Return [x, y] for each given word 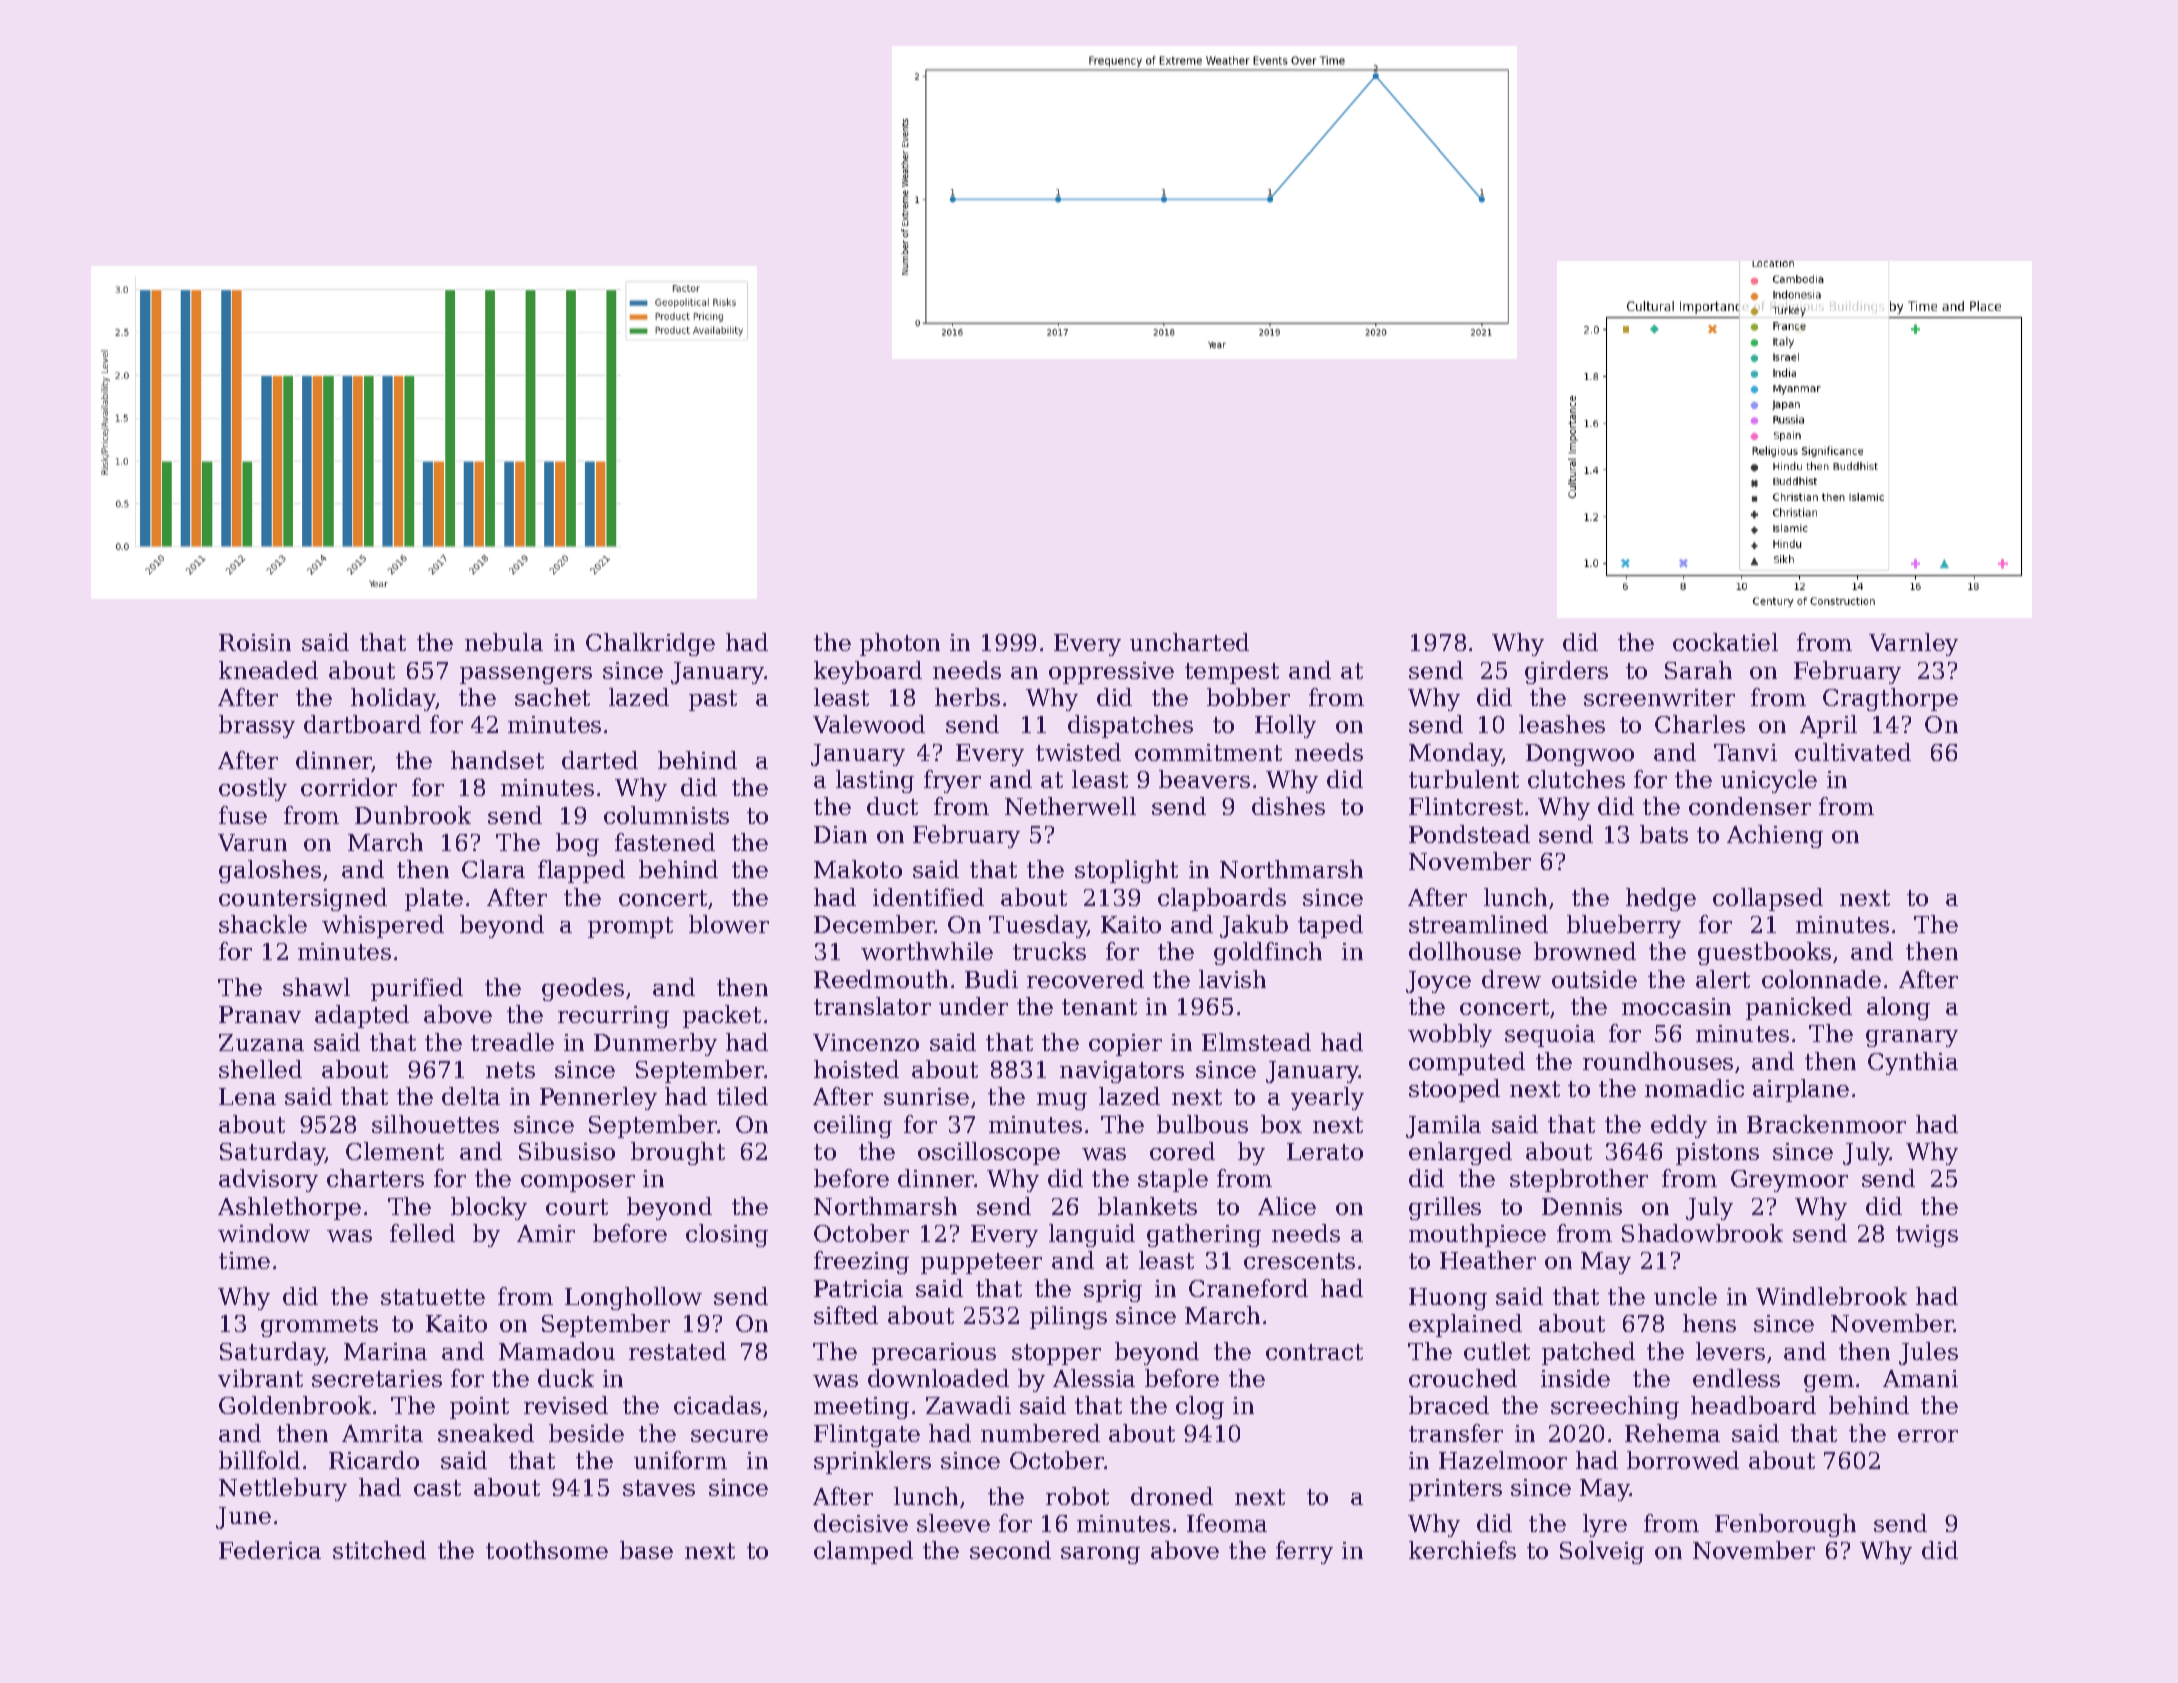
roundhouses [1658, 1061]
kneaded [268, 670]
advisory [268, 1180]
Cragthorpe [1890, 699]
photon [900, 644]
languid [1092, 1235]
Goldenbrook [295, 1405]
